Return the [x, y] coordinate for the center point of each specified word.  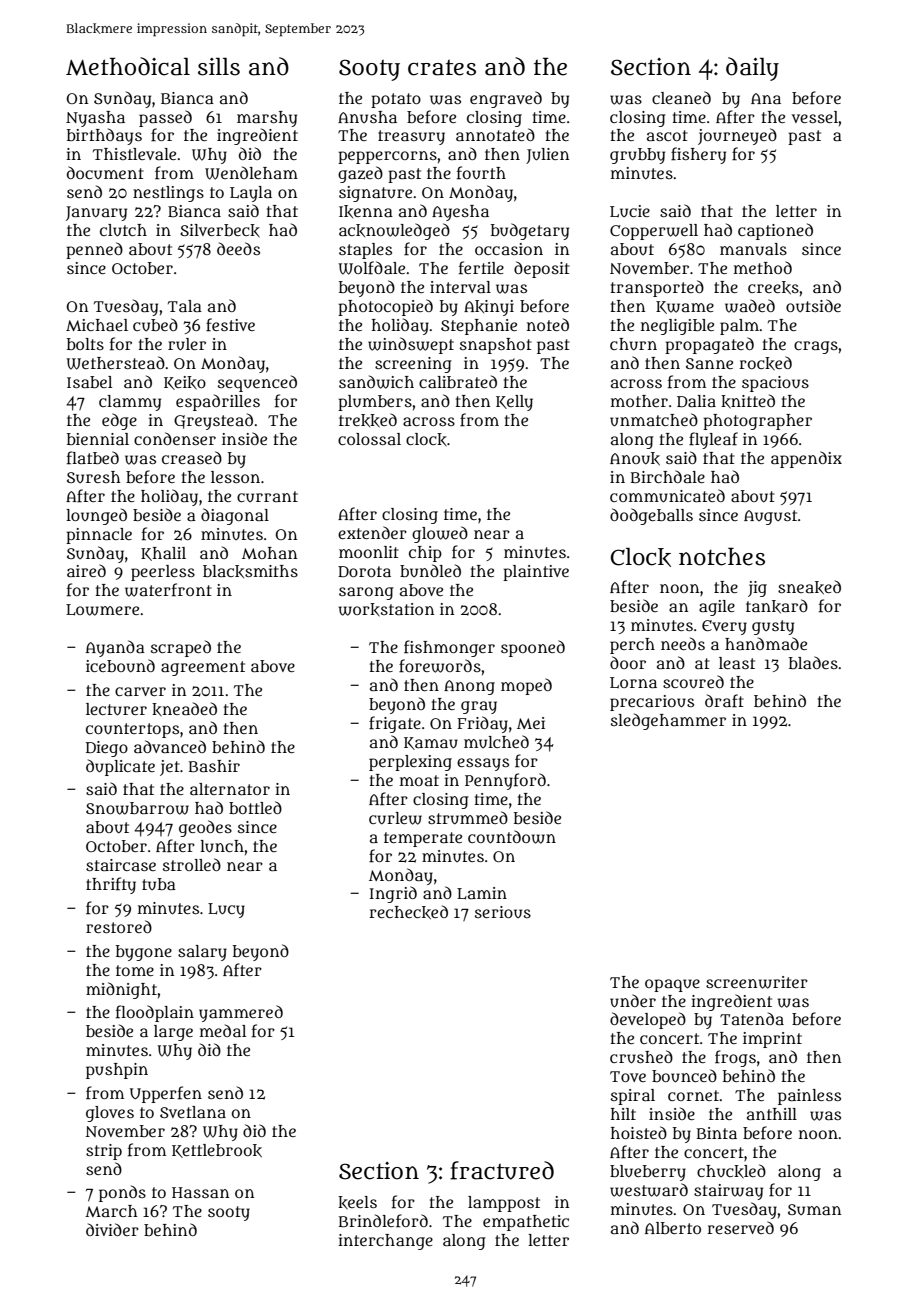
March [111, 1211]
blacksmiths [250, 571]
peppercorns [387, 157]
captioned [775, 231]
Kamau [431, 743]
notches [722, 557]
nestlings [168, 194]
